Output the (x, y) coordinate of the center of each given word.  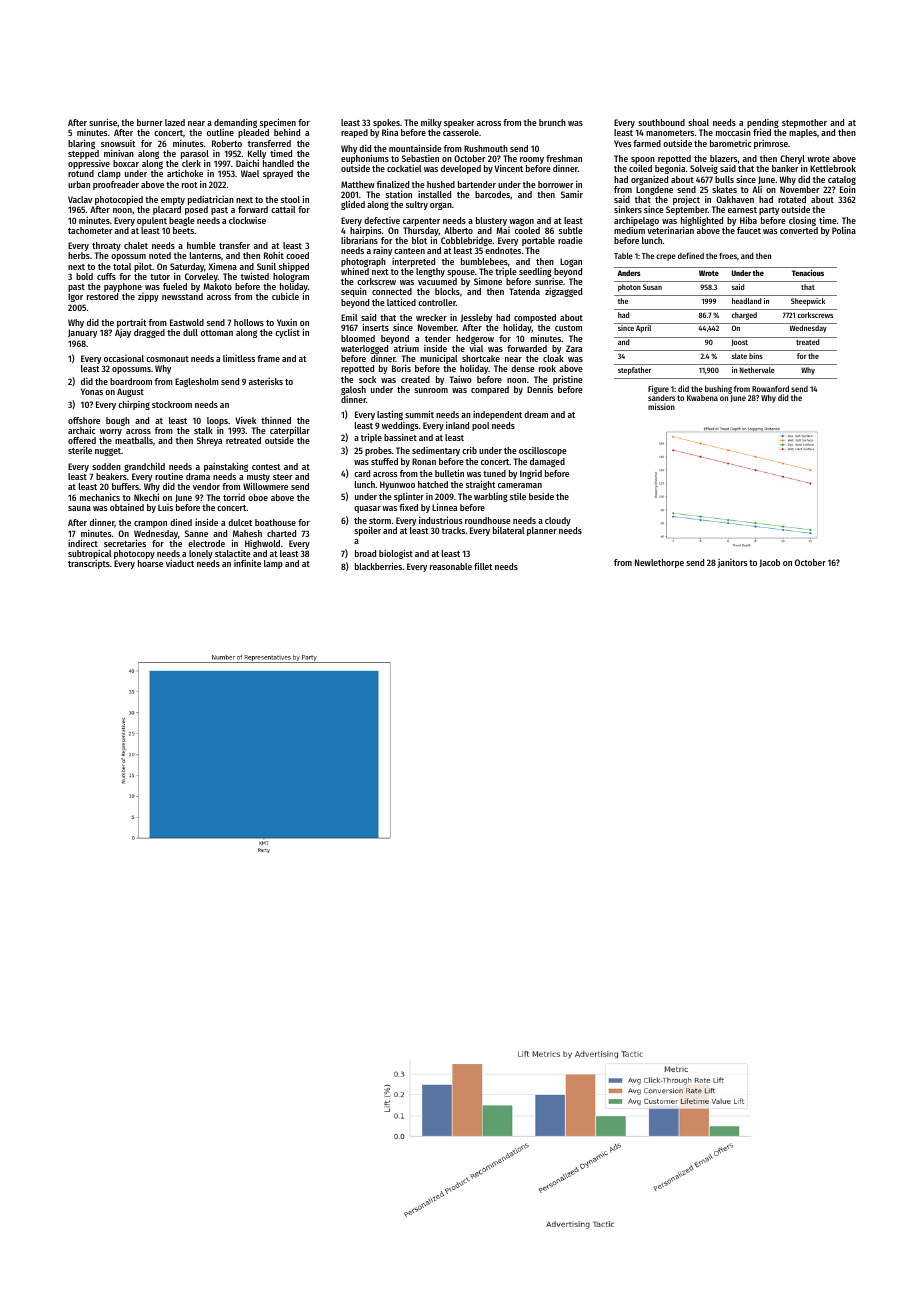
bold (84, 276)
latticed (401, 302)
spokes (386, 124)
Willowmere (265, 486)
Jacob (769, 563)
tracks (453, 530)
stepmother (804, 123)
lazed (175, 122)
